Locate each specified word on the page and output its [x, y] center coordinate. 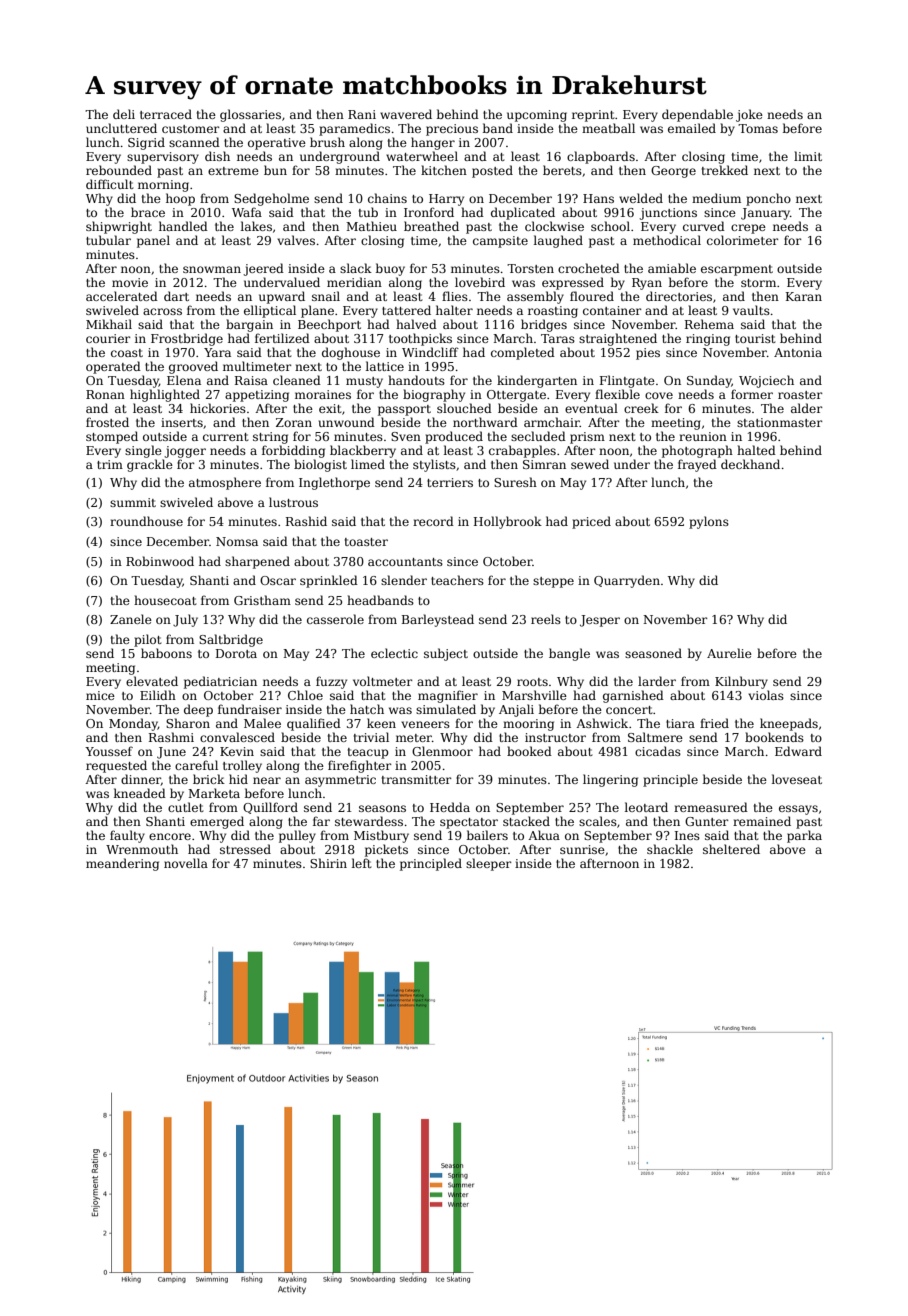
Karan [804, 296]
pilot [148, 640]
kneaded [140, 793]
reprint [593, 116]
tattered [406, 310]
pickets [386, 850]
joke [749, 115]
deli [124, 114]
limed [368, 464]
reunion [703, 436]
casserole [335, 619]
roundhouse [146, 521]
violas [766, 695]
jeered [263, 269]
